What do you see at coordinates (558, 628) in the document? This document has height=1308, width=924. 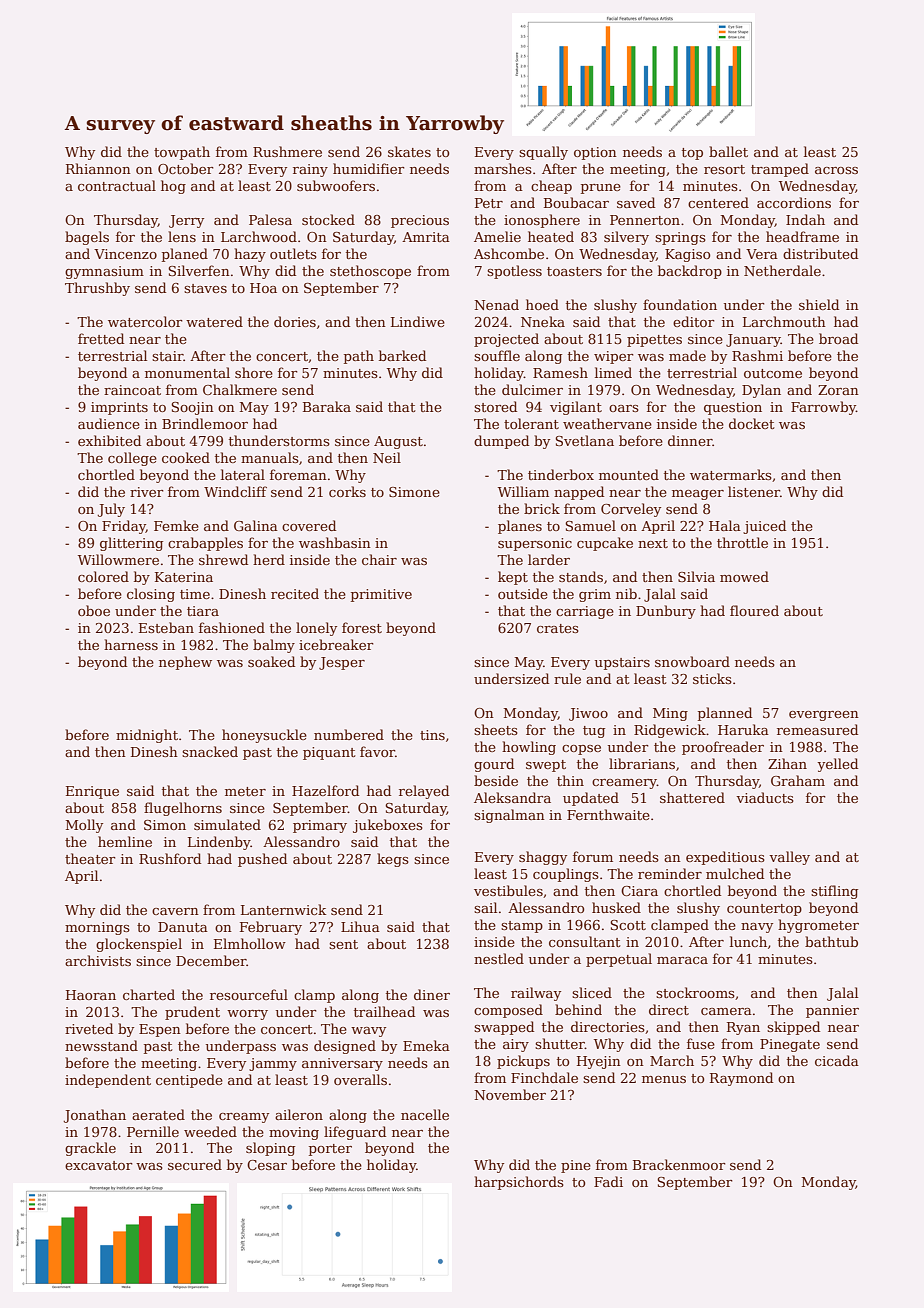 I see `crates` at bounding box center [558, 628].
